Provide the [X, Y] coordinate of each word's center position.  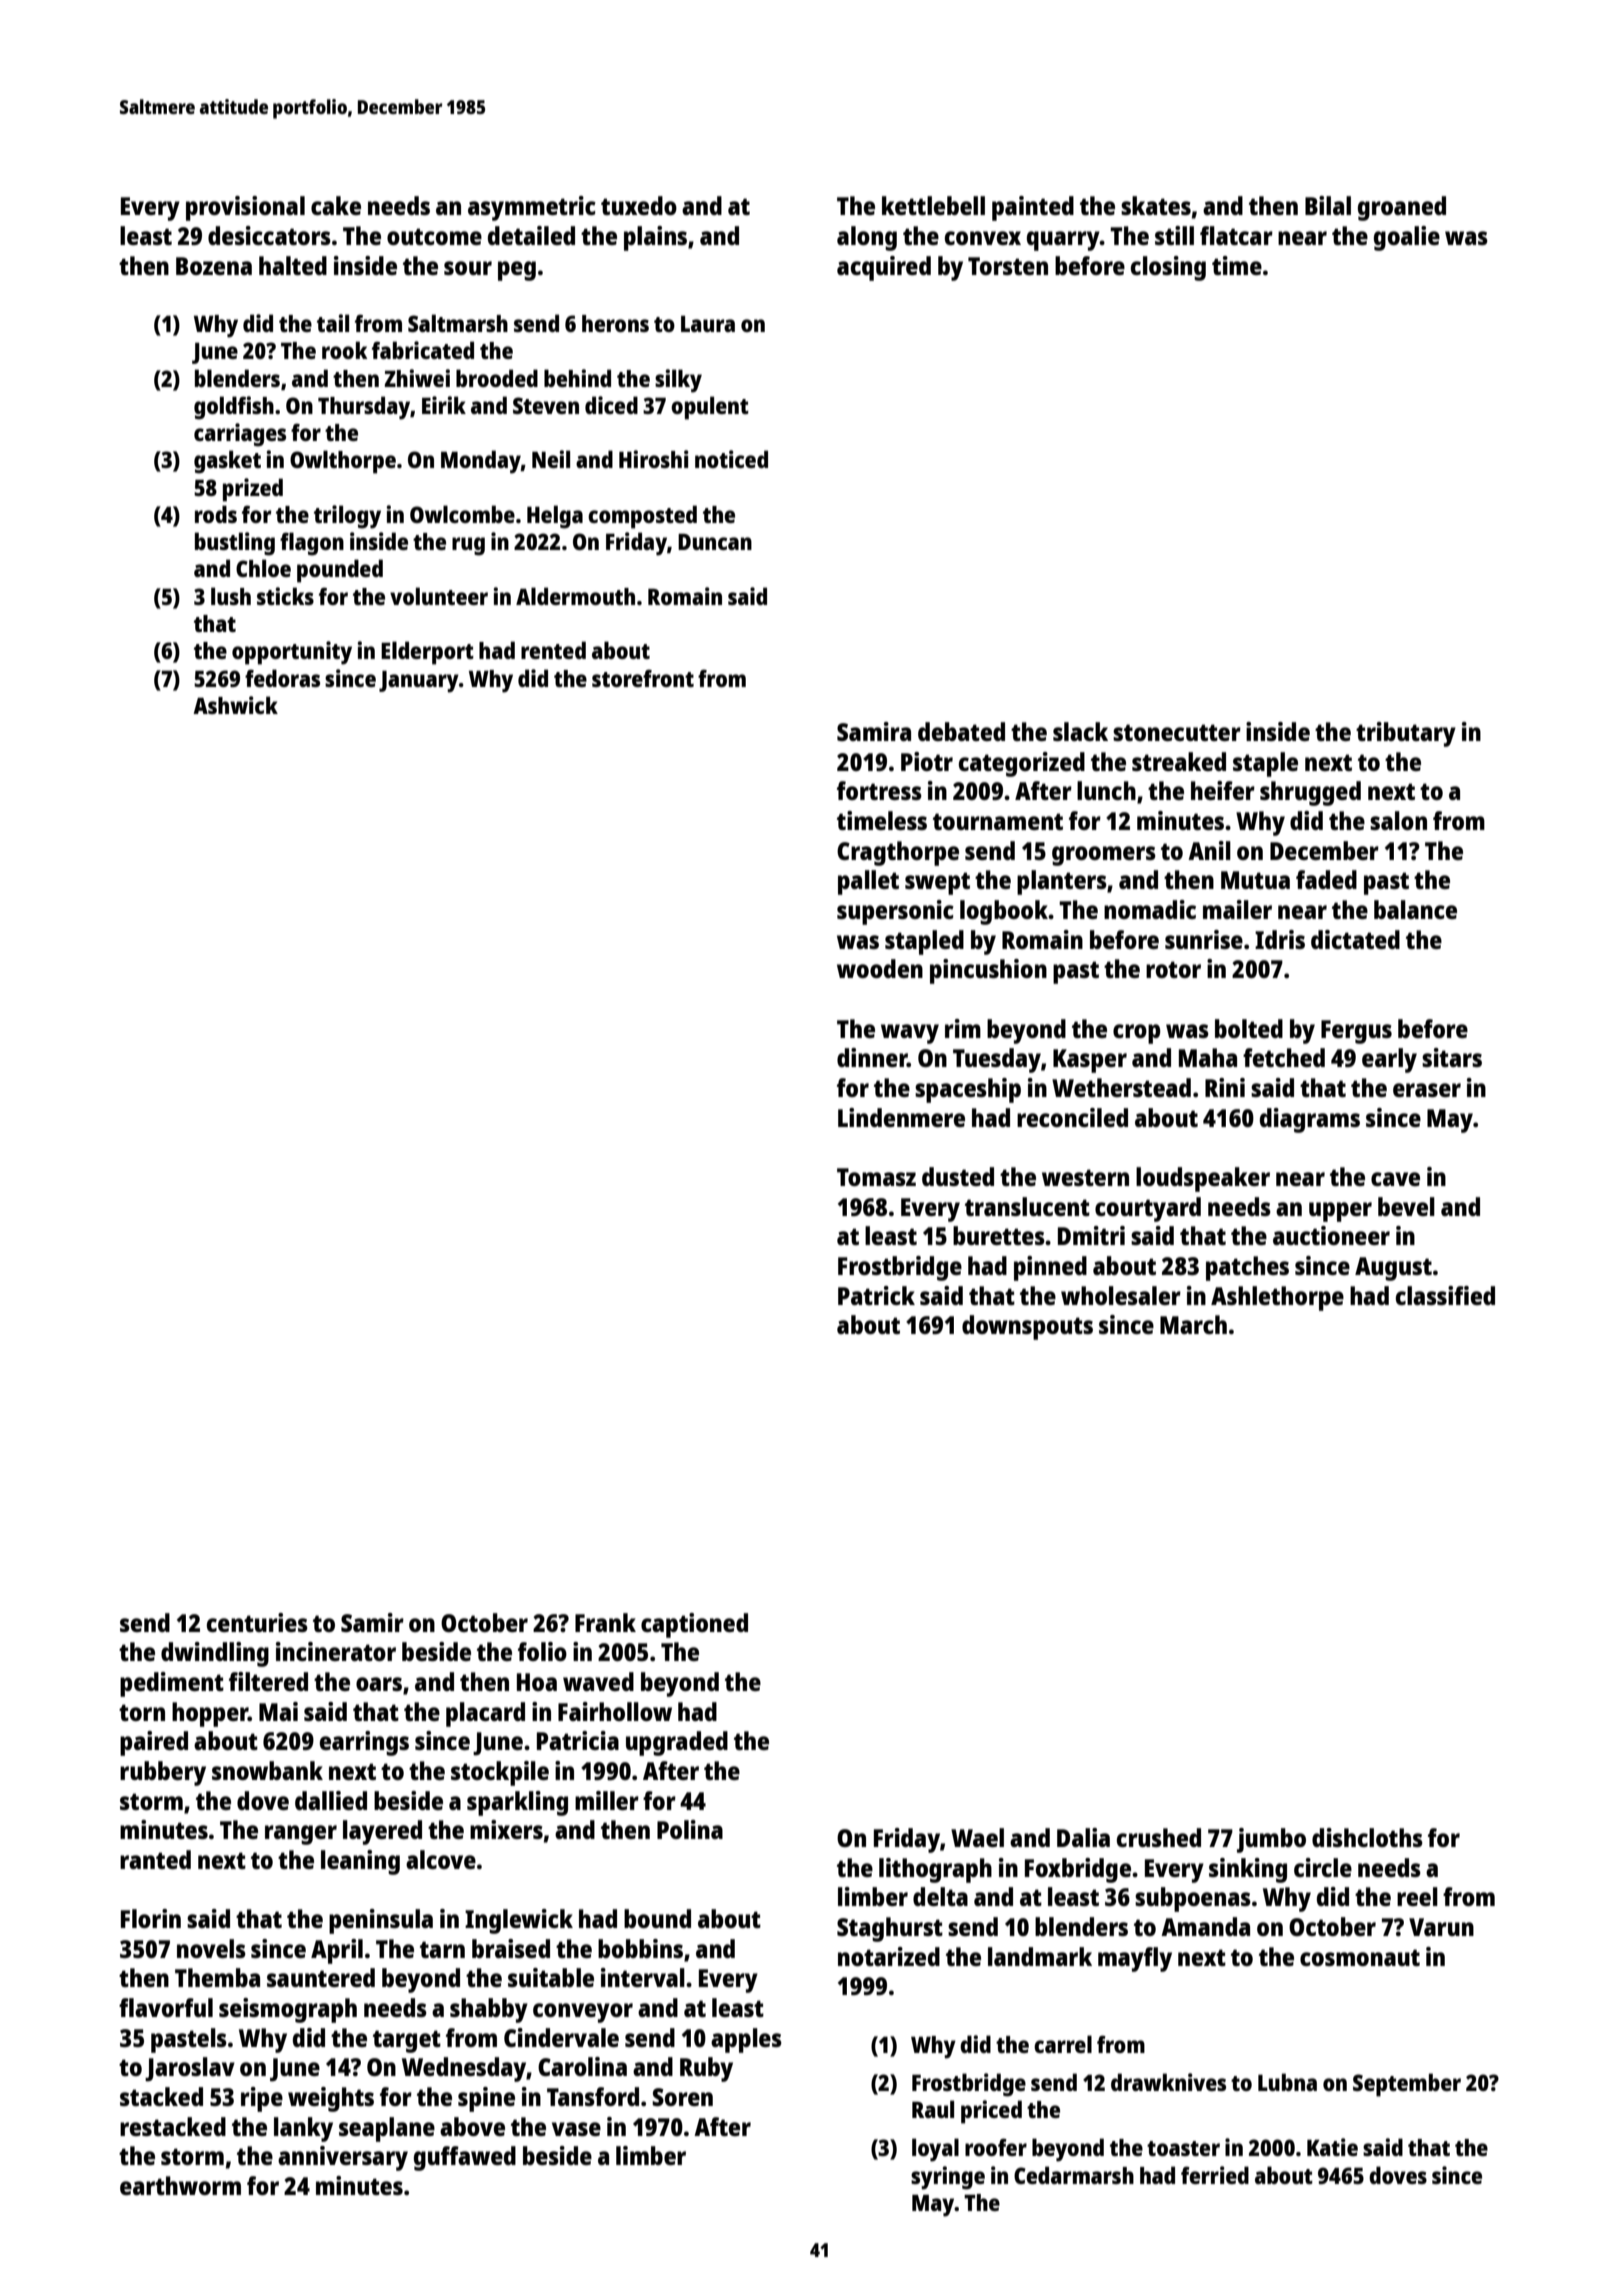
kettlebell [933, 205]
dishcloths [1367, 1837]
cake [336, 205]
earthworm [180, 2185]
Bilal [1328, 205]
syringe [948, 2178]
